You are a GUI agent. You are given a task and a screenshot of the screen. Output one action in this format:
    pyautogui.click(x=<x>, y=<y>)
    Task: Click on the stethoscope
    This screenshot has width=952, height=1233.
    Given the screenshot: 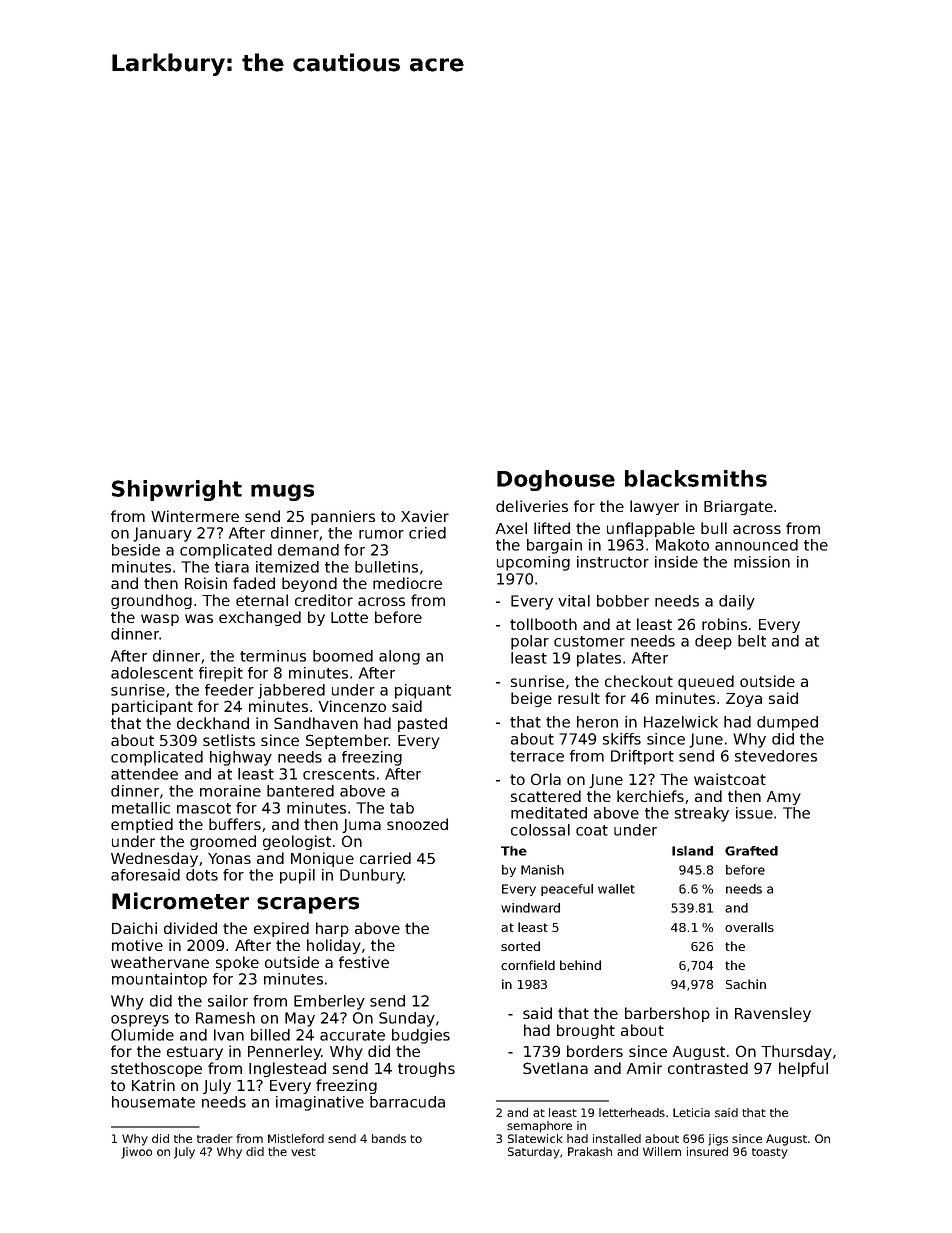 What is the action you would take?
    pyautogui.click(x=156, y=1069)
